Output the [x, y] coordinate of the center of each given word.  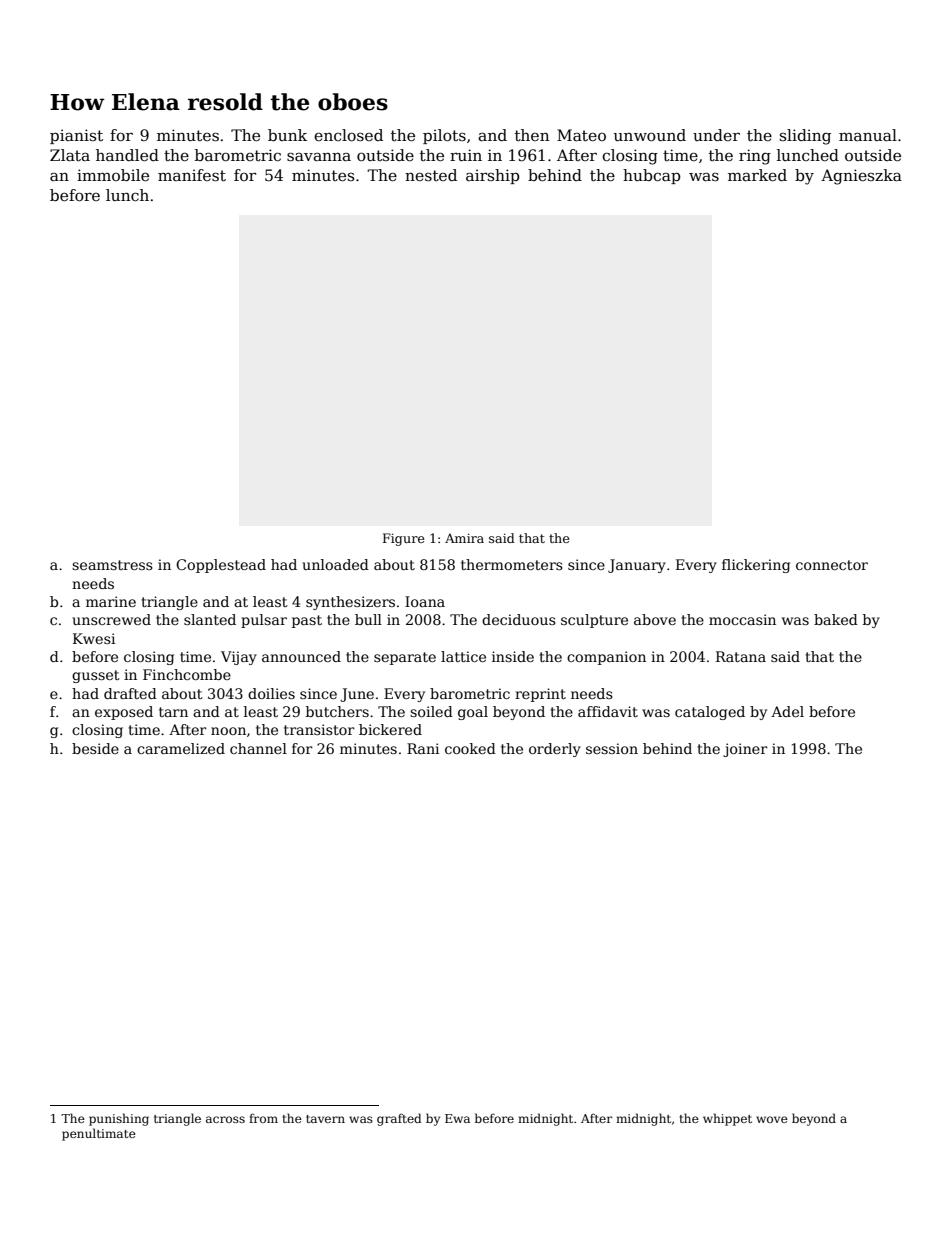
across [225, 1119]
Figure [403, 539]
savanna [319, 156]
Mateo [581, 135]
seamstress [112, 565]
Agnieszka [861, 177]
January [637, 566]
